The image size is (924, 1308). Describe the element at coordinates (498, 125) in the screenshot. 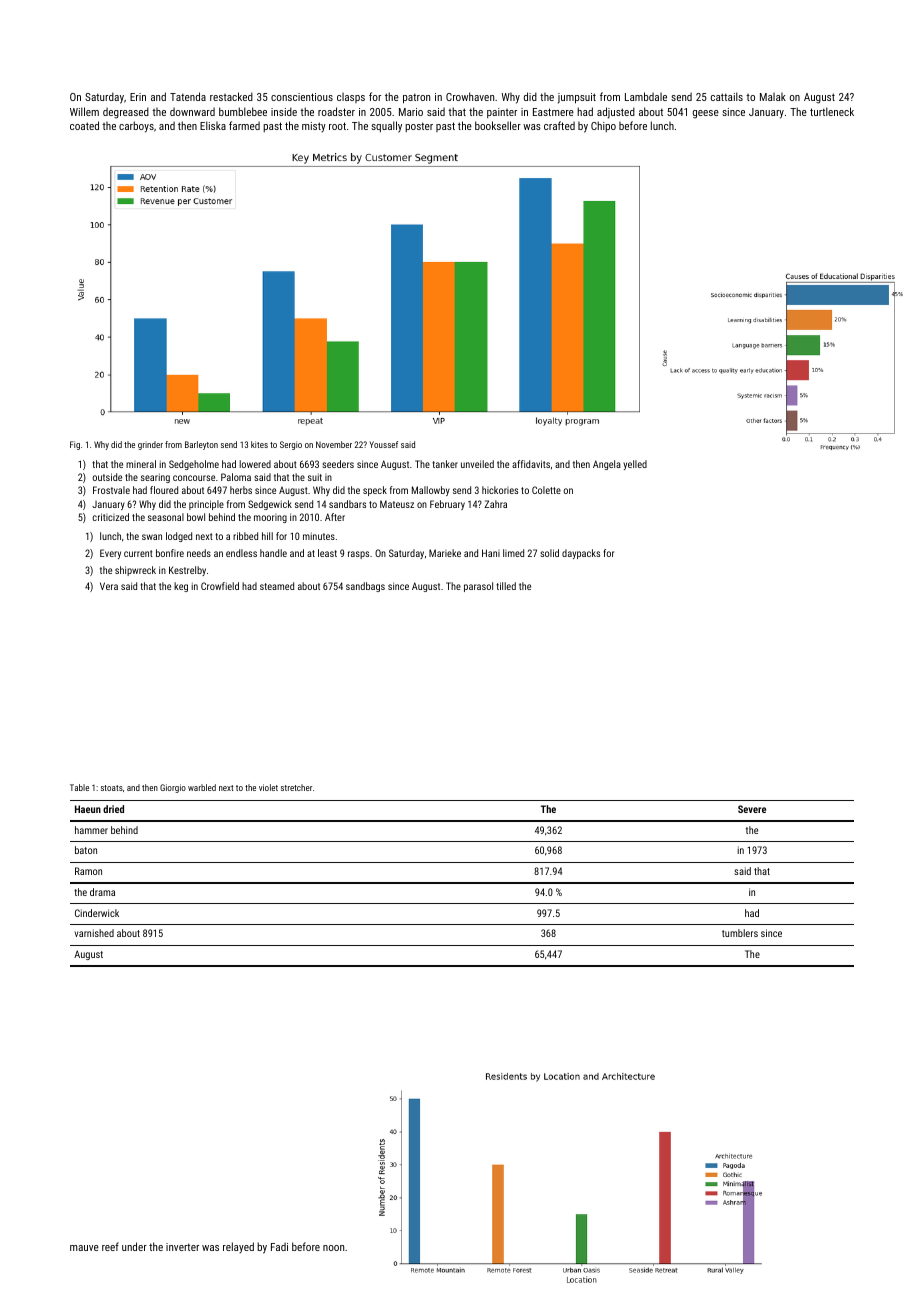

I see `bookseller` at that location.
